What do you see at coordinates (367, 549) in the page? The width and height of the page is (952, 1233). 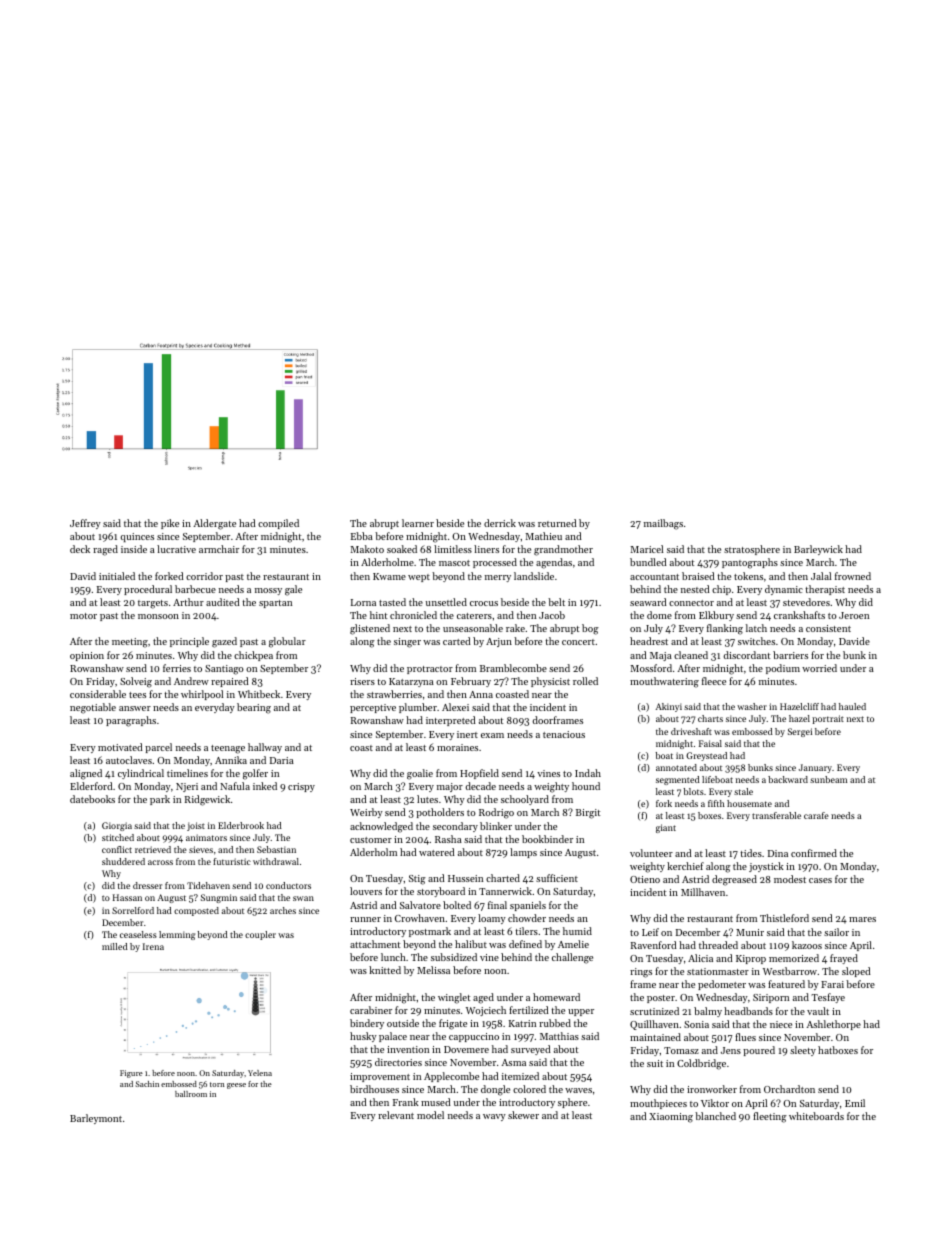 I see `Makoto` at bounding box center [367, 549].
